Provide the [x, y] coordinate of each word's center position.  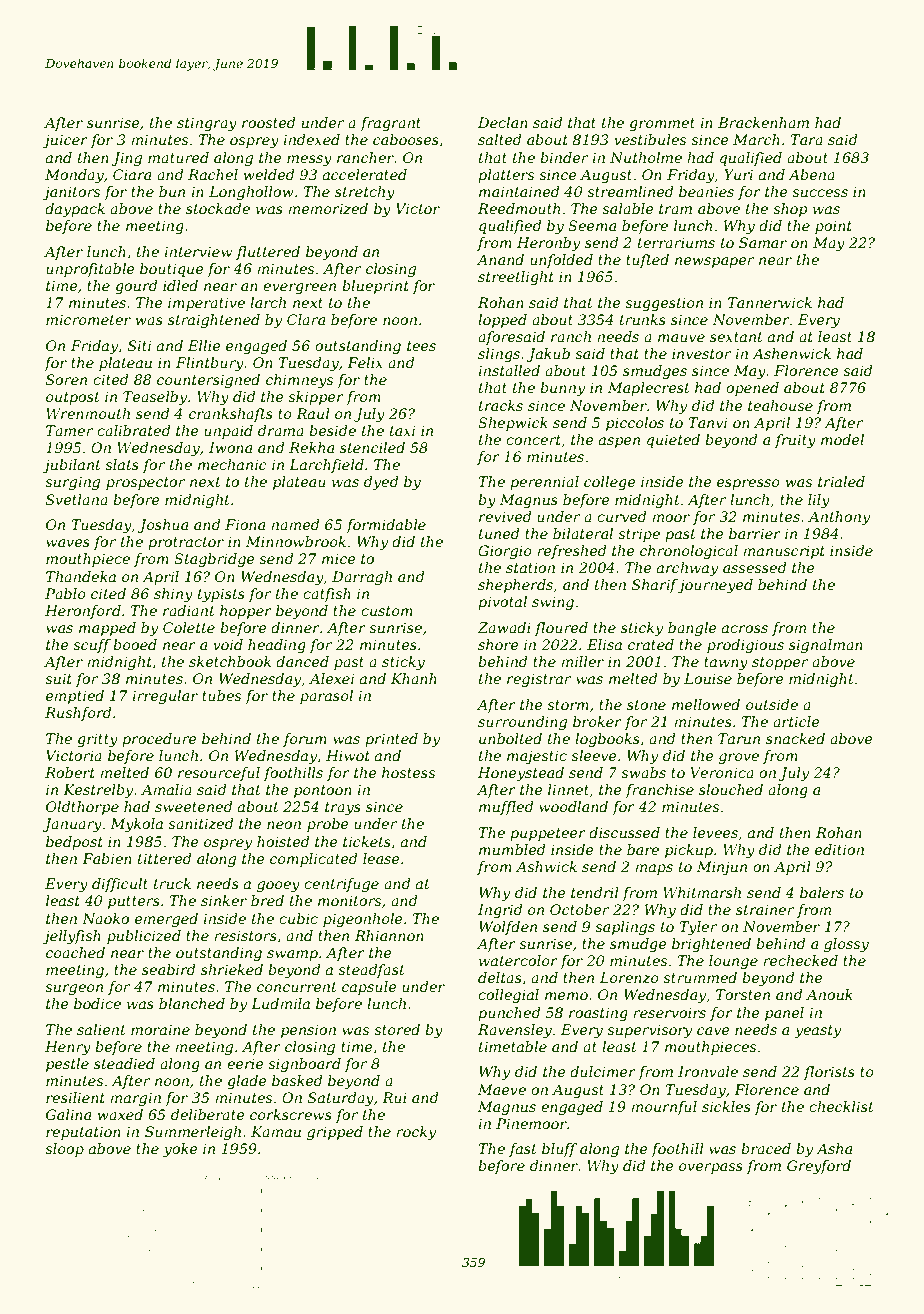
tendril [595, 892]
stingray [207, 124]
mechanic [232, 464]
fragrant [390, 124]
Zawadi [504, 627]
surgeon [74, 989]
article [796, 721]
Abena [811, 174]
